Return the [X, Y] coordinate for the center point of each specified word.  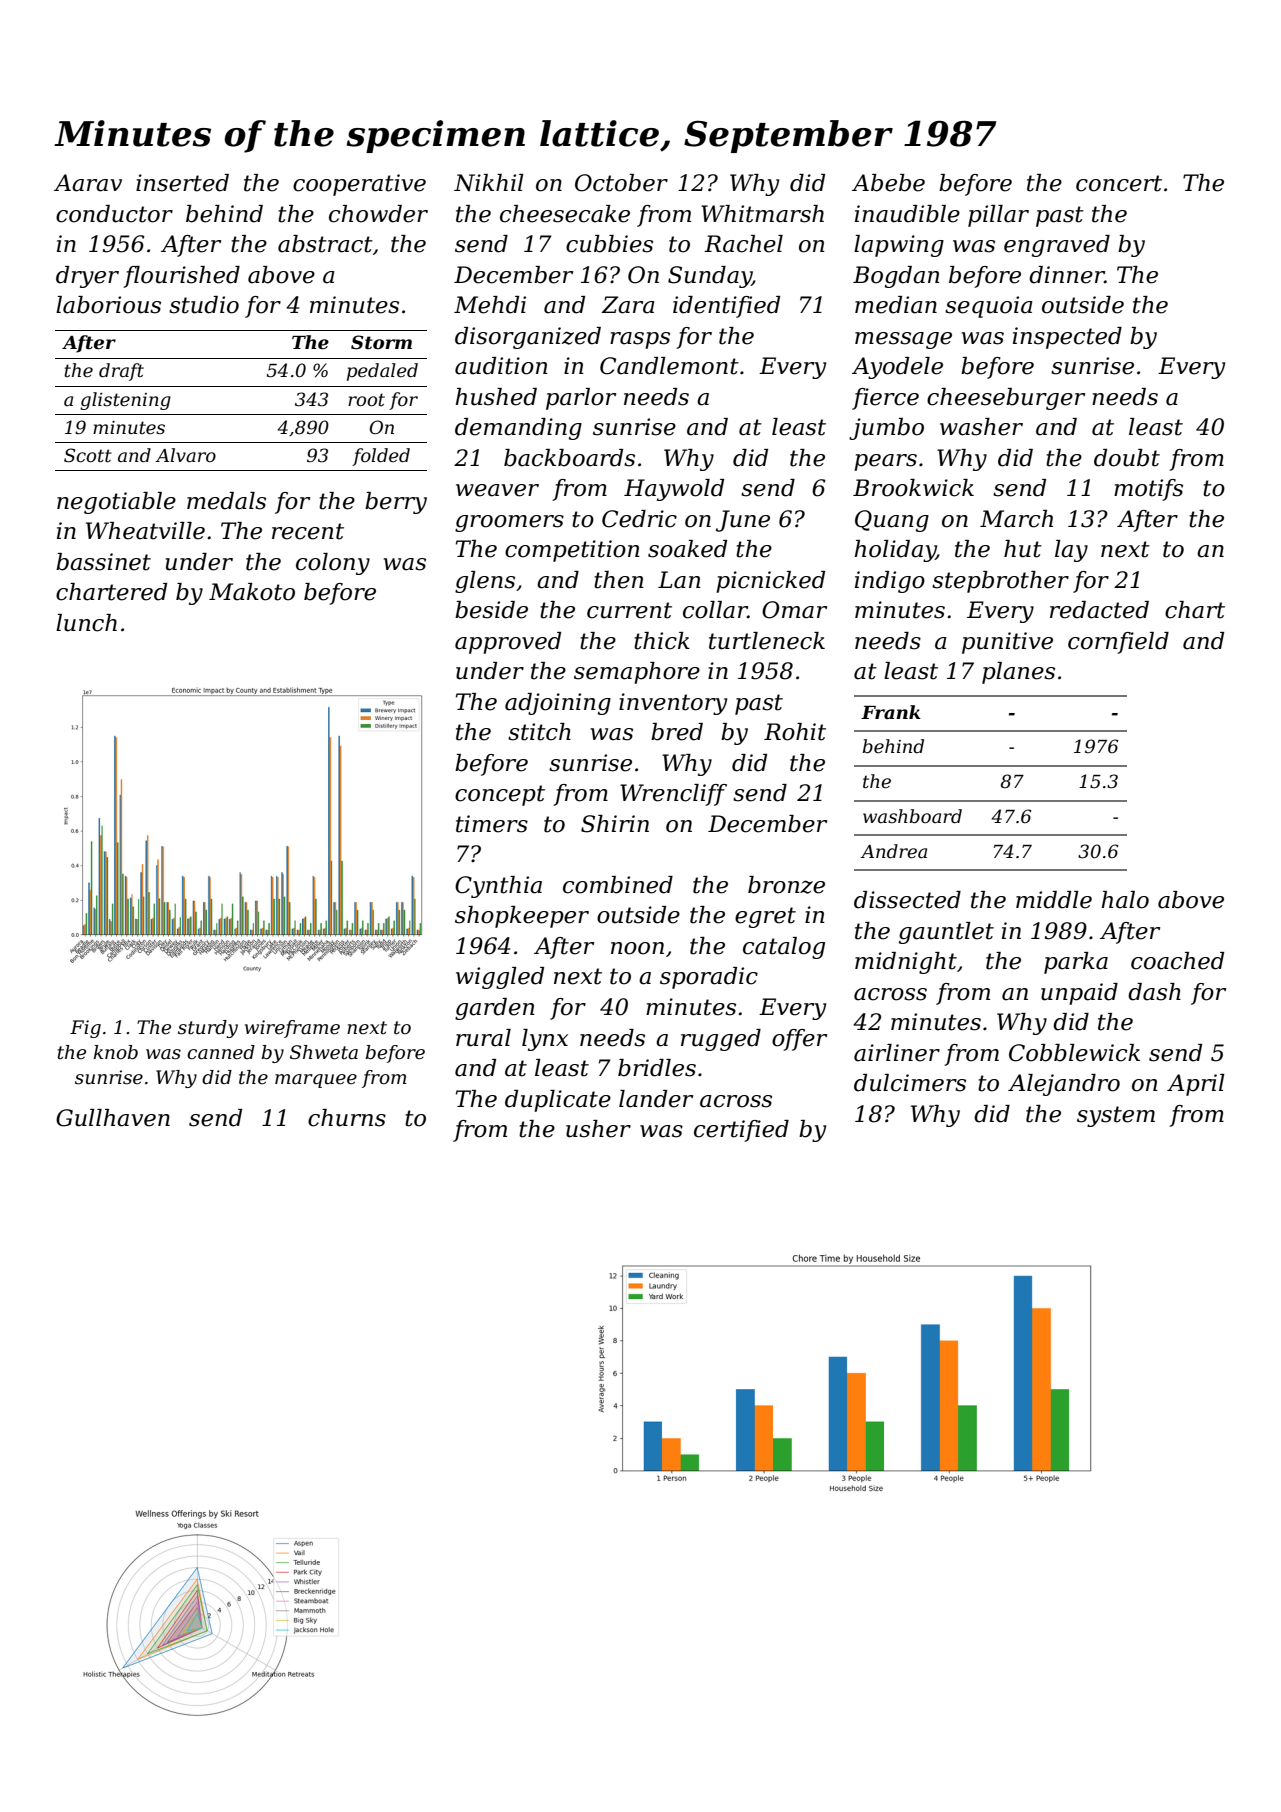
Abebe [888, 183]
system [1116, 1116]
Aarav [88, 183]
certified [741, 1131]
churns [347, 1118]
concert [1119, 183]
